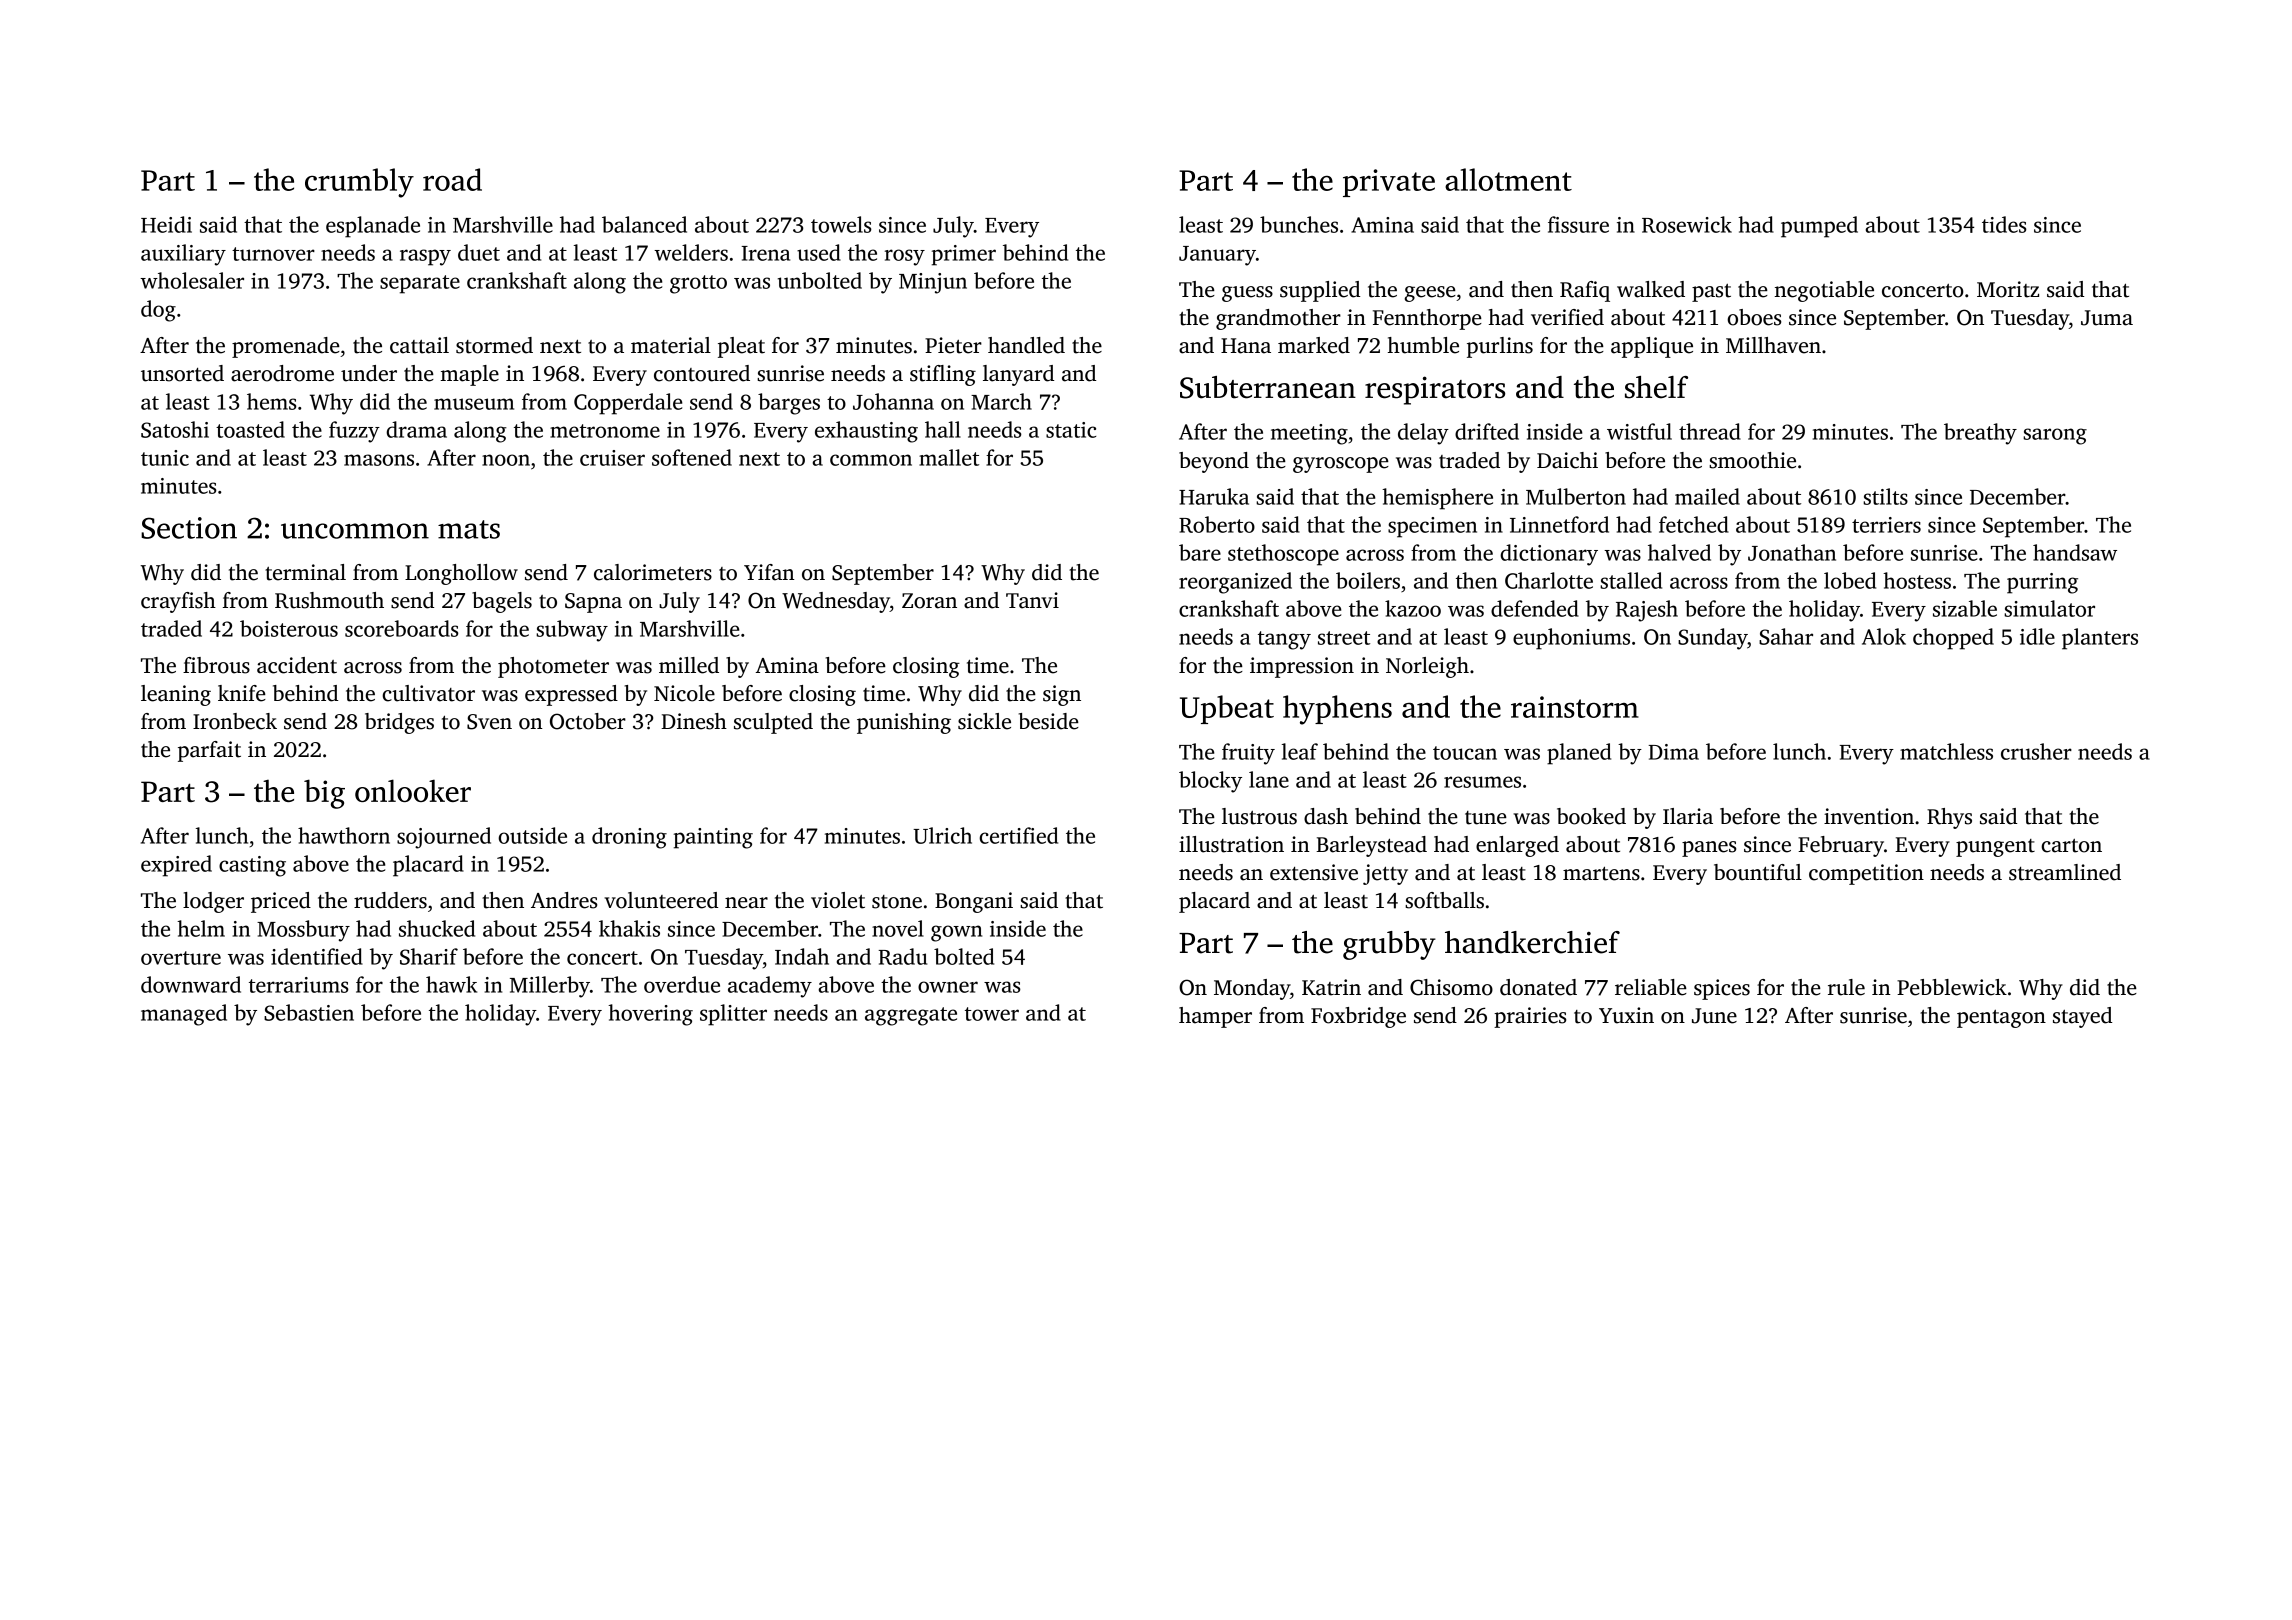 The image size is (2292, 1620). Describe the element at coordinates (942, 835) in the screenshot. I see `Ulrich` at that location.
